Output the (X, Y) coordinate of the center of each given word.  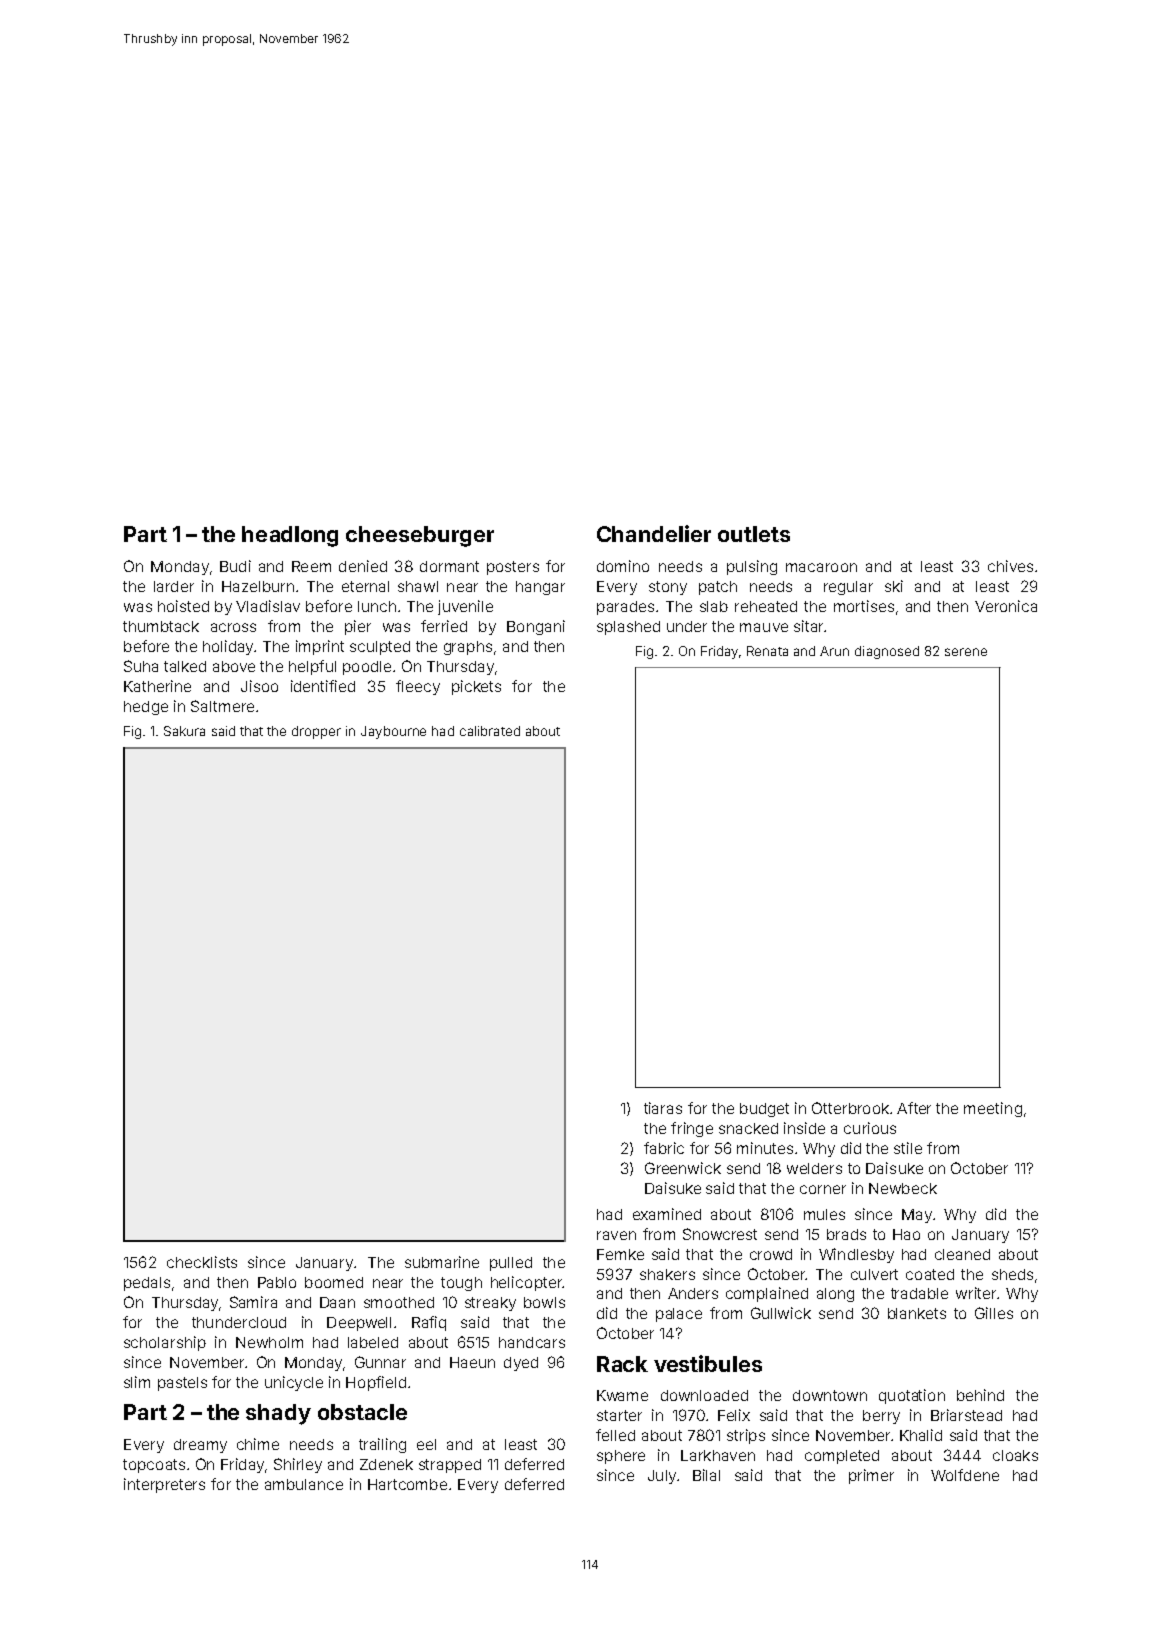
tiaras (663, 1108)
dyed (521, 1364)
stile (908, 1148)
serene (966, 652)
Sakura (184, 731)
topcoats (154, 1466)
